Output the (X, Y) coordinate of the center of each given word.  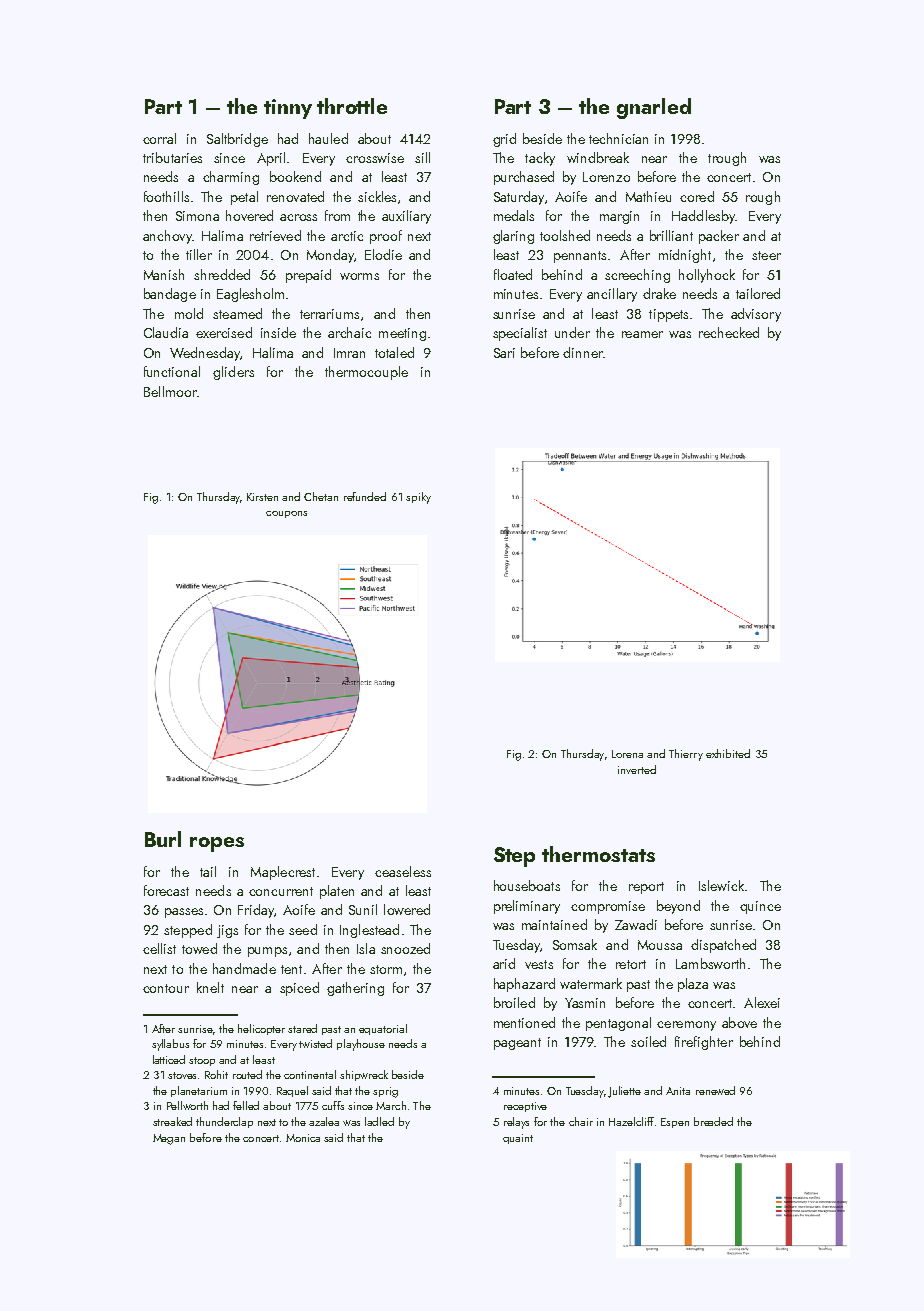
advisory (756, 315)
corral (159, 138)
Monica (303, 1138)
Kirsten (262, 497)
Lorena (627, 754)
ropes (217, 844)
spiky (418, 498)
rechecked (729, 332)
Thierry (686, 755)
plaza (693, 985)
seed (303, 929)
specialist (520, 334)
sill (422, 157)
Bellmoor (170, 391)
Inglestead (369, 931)
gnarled (654, 108)
